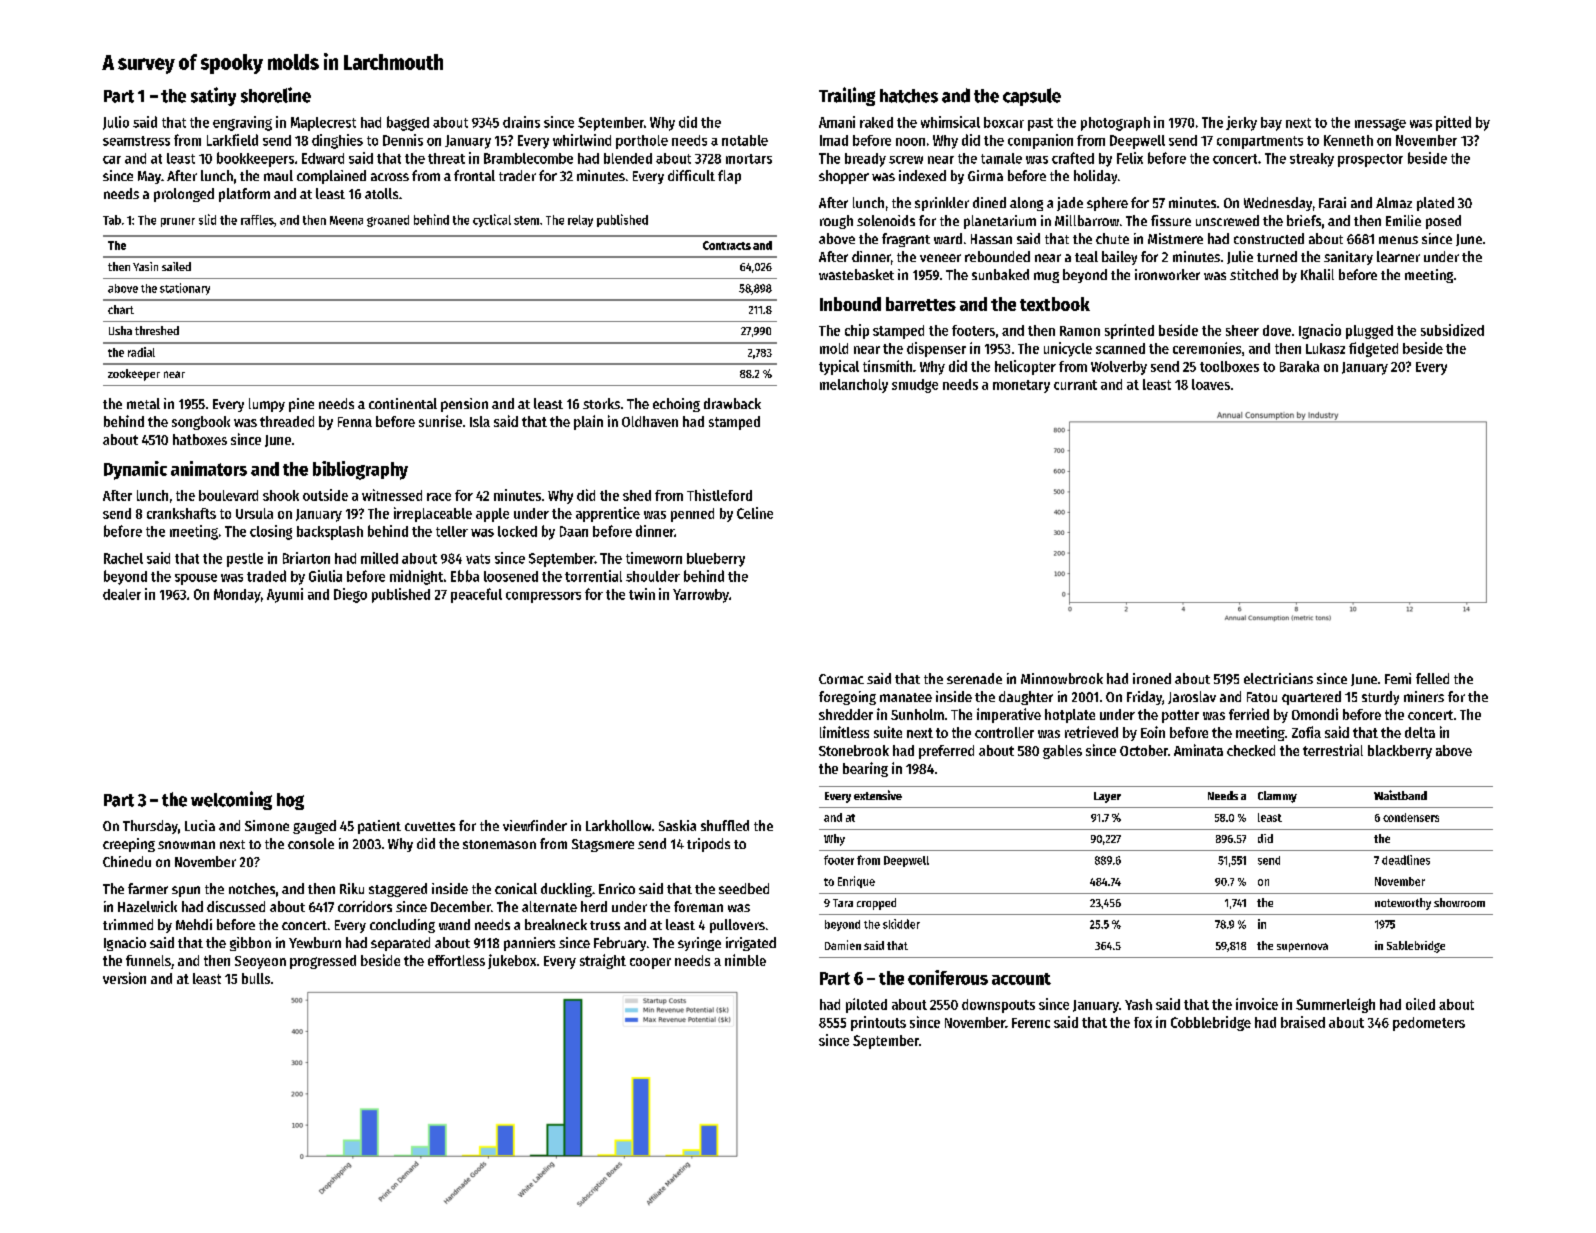 Image resolution: width=1596 pixels, height=1233 pixels. I want to click on Usha, so click(120, 330).
